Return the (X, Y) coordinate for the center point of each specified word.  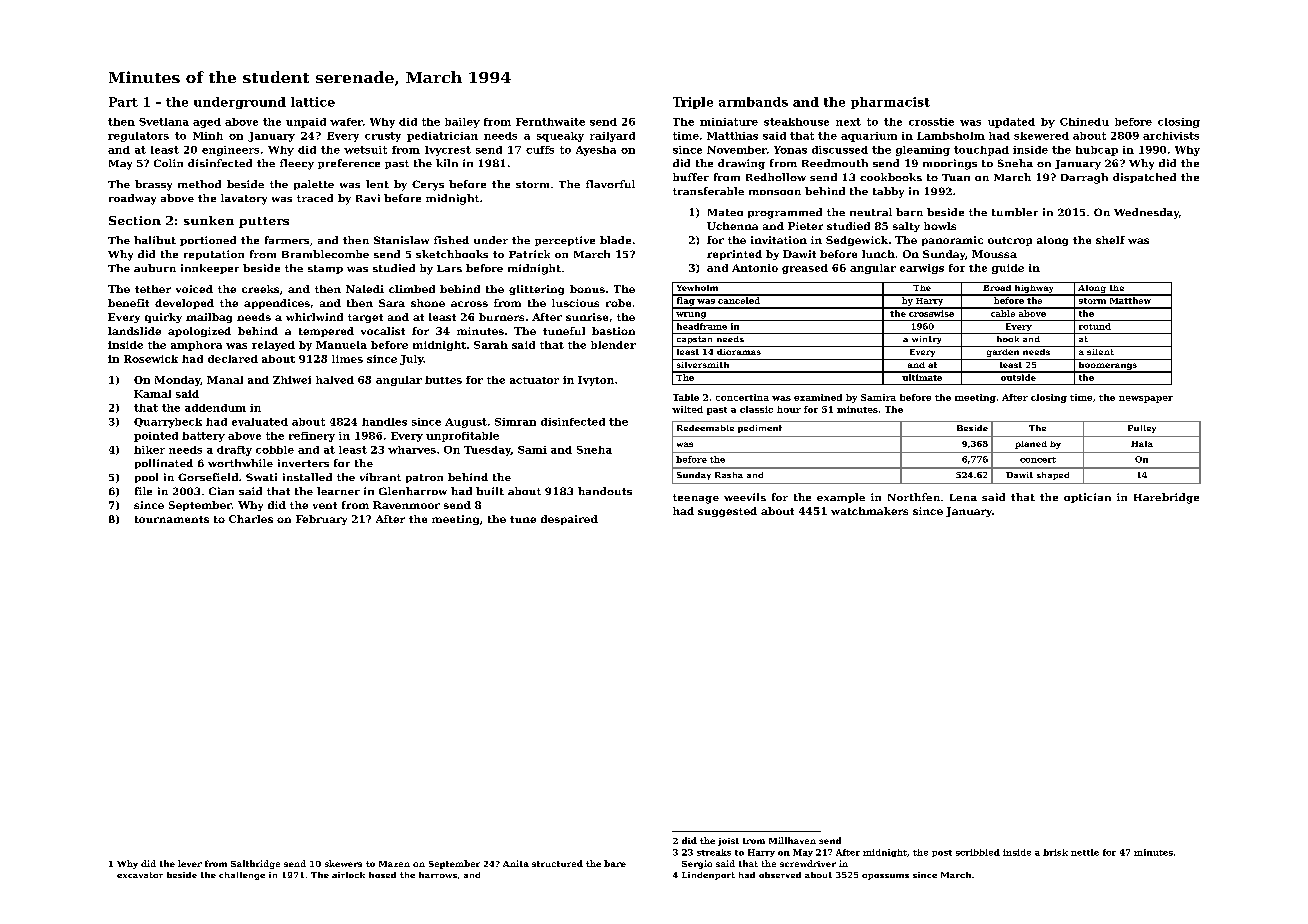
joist (728, 842)
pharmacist (890, 103)
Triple (693, 103)
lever (190, 863)
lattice (313, 102)
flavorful (610, 184)
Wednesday (1146, 213)
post (942, 853)
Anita (516, 863)
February (321, 520)
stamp (325, 269)
